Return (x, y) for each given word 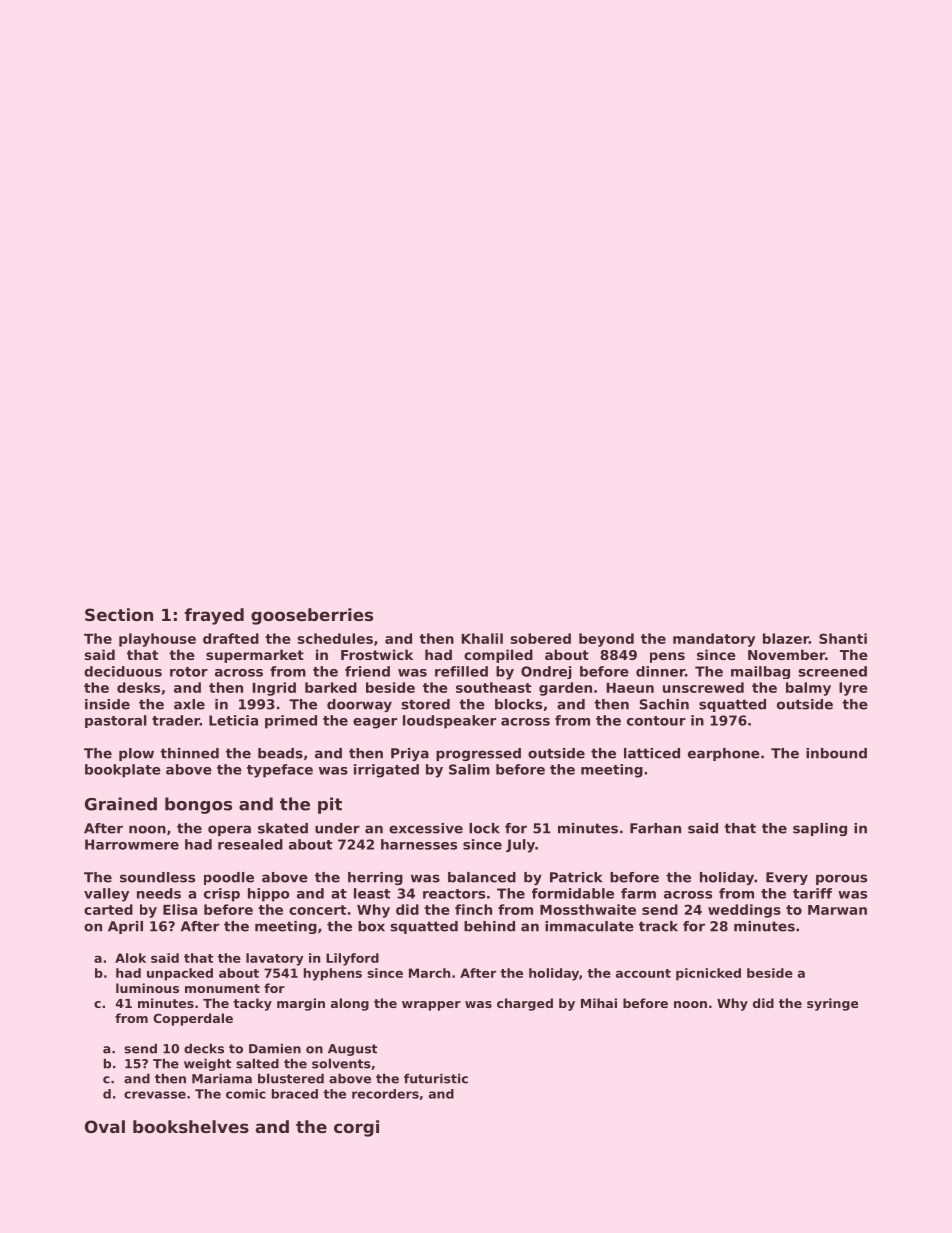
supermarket (255, 656)
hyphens (333, 974)
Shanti (843, 638)
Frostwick (377, 654)
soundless (157, 877)
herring (375, 878)
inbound (836, 753)
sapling (820, 829)
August (352, 1050)
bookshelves (191, 1126)
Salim (469, 769)
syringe (832, 1004)
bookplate (123, 771)
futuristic (436, 1078)
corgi (356, 1128)
